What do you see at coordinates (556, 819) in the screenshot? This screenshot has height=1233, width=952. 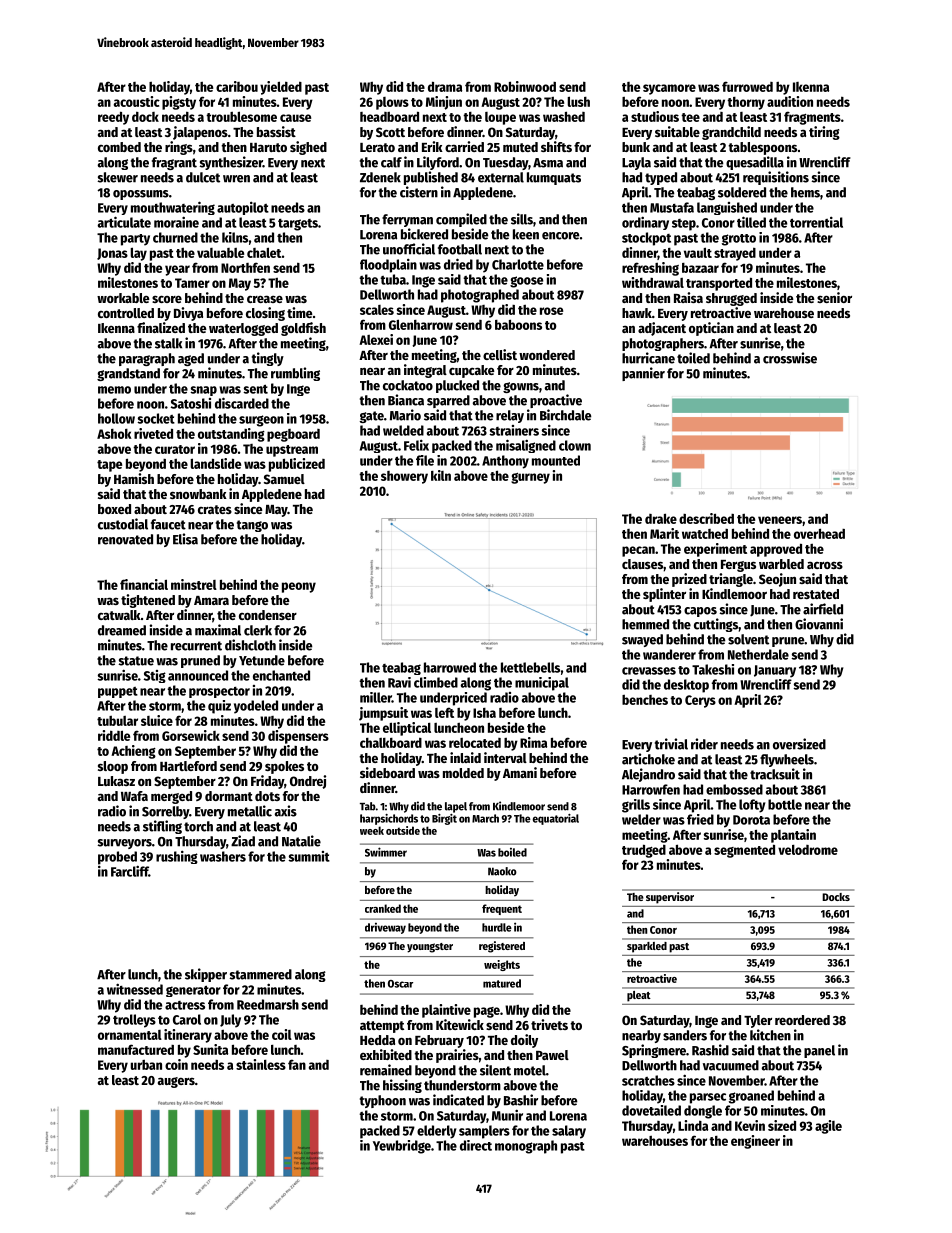 I see `equatorial` at bounding box center [556, 819].
